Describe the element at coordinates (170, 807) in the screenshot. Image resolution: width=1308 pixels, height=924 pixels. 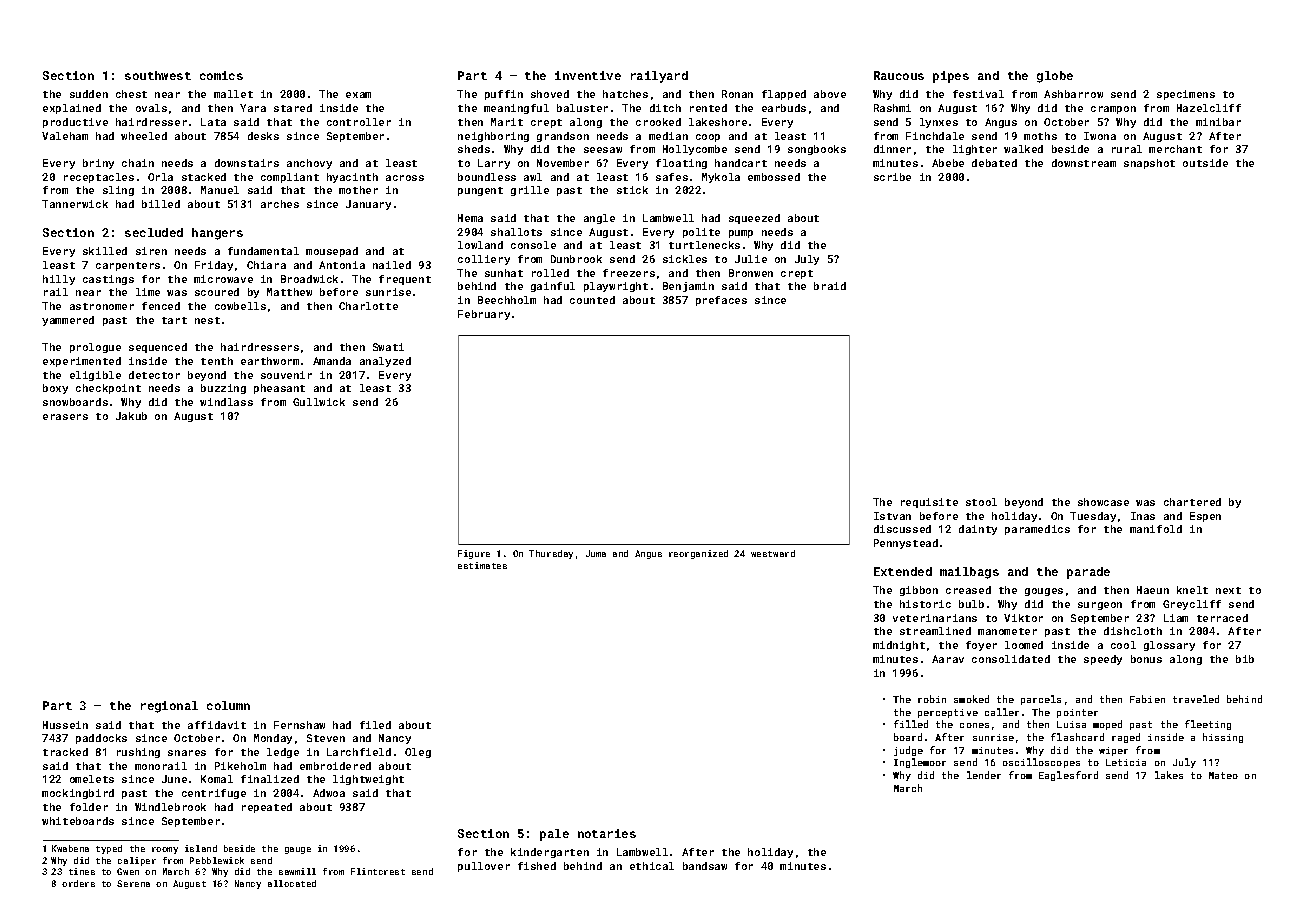
I see `Windlebrook` at that location.
